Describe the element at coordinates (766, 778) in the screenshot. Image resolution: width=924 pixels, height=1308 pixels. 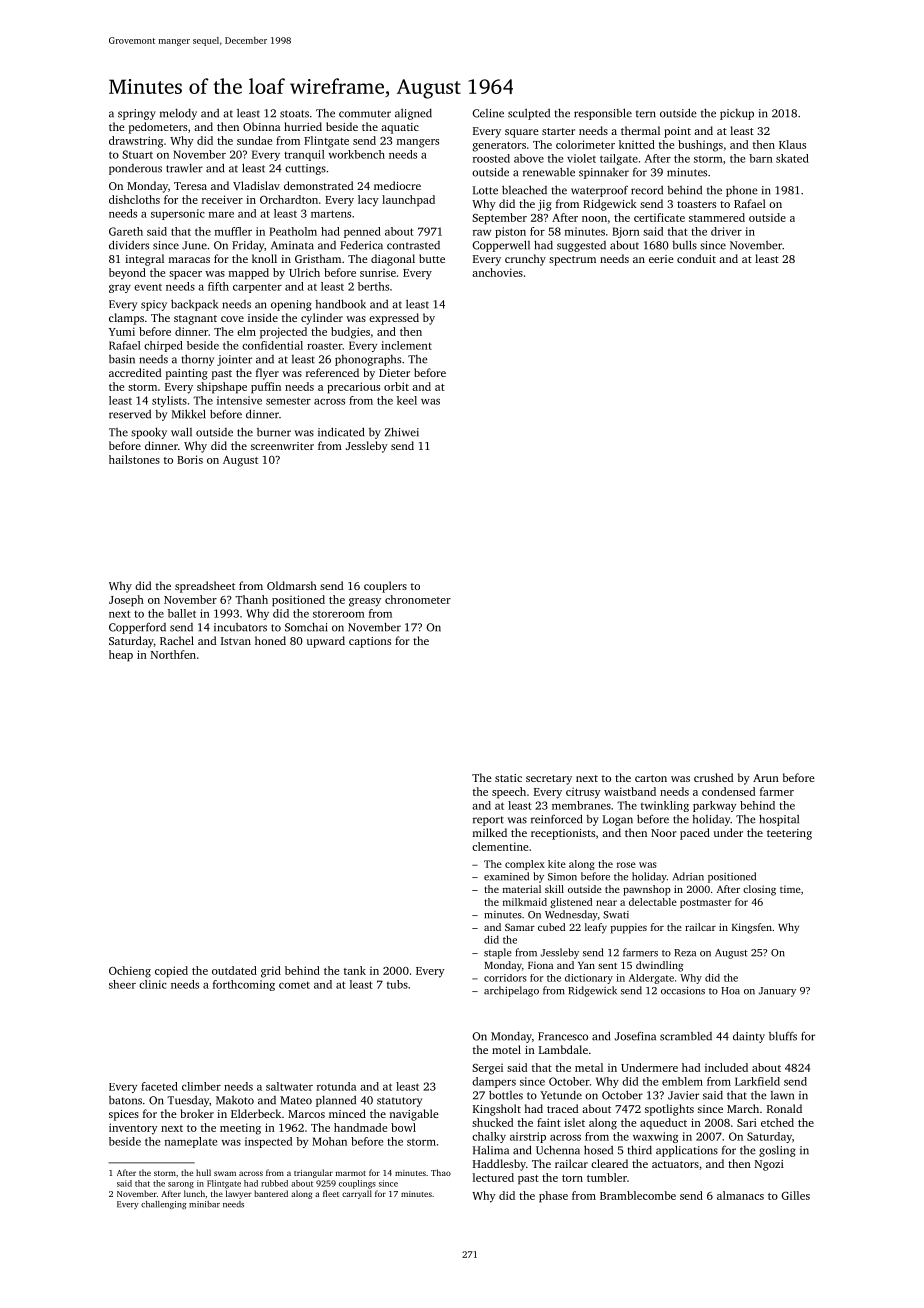
I see `Arun` at that location.
